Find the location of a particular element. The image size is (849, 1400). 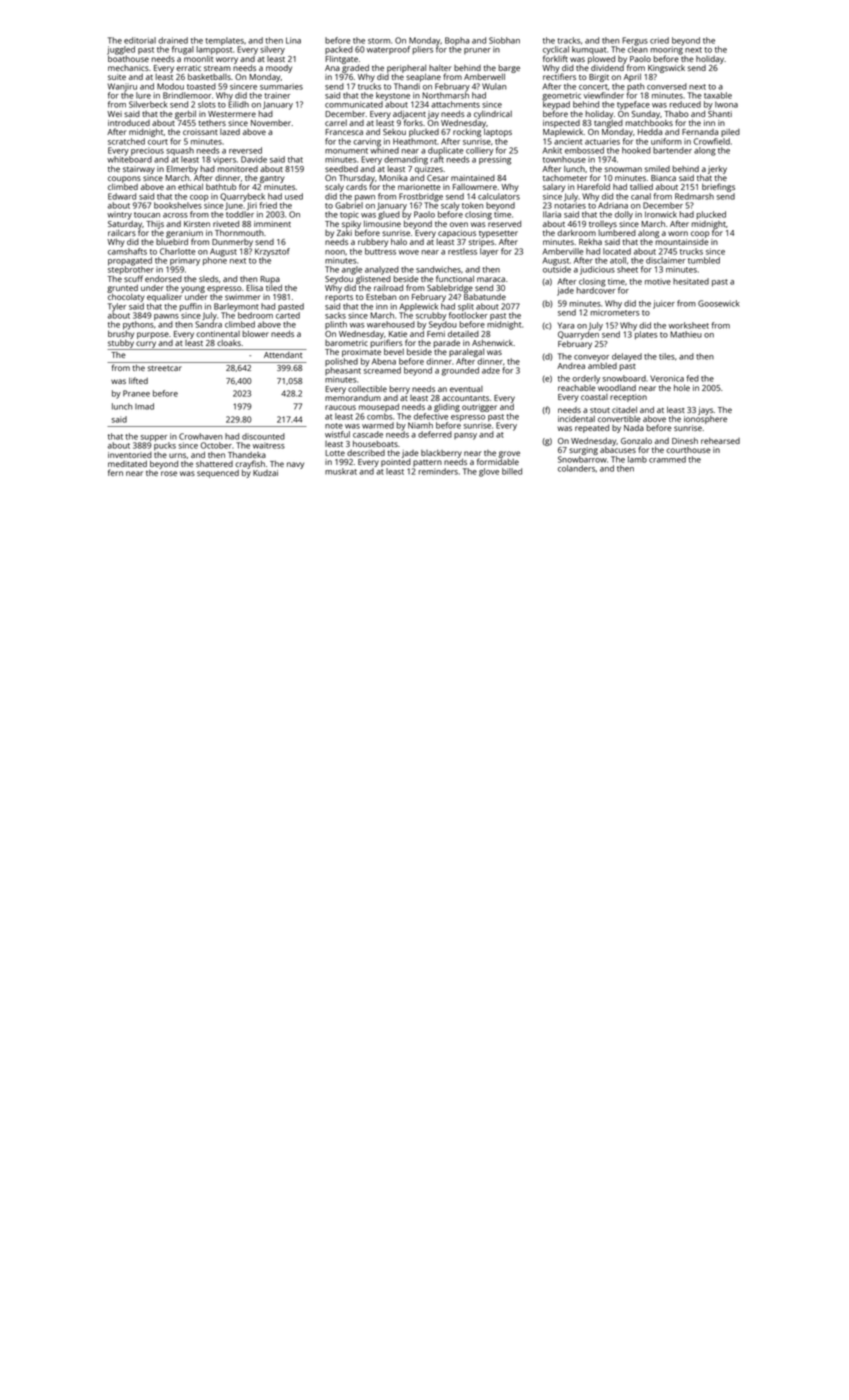

formidable is located at coordinates (498, 461).
